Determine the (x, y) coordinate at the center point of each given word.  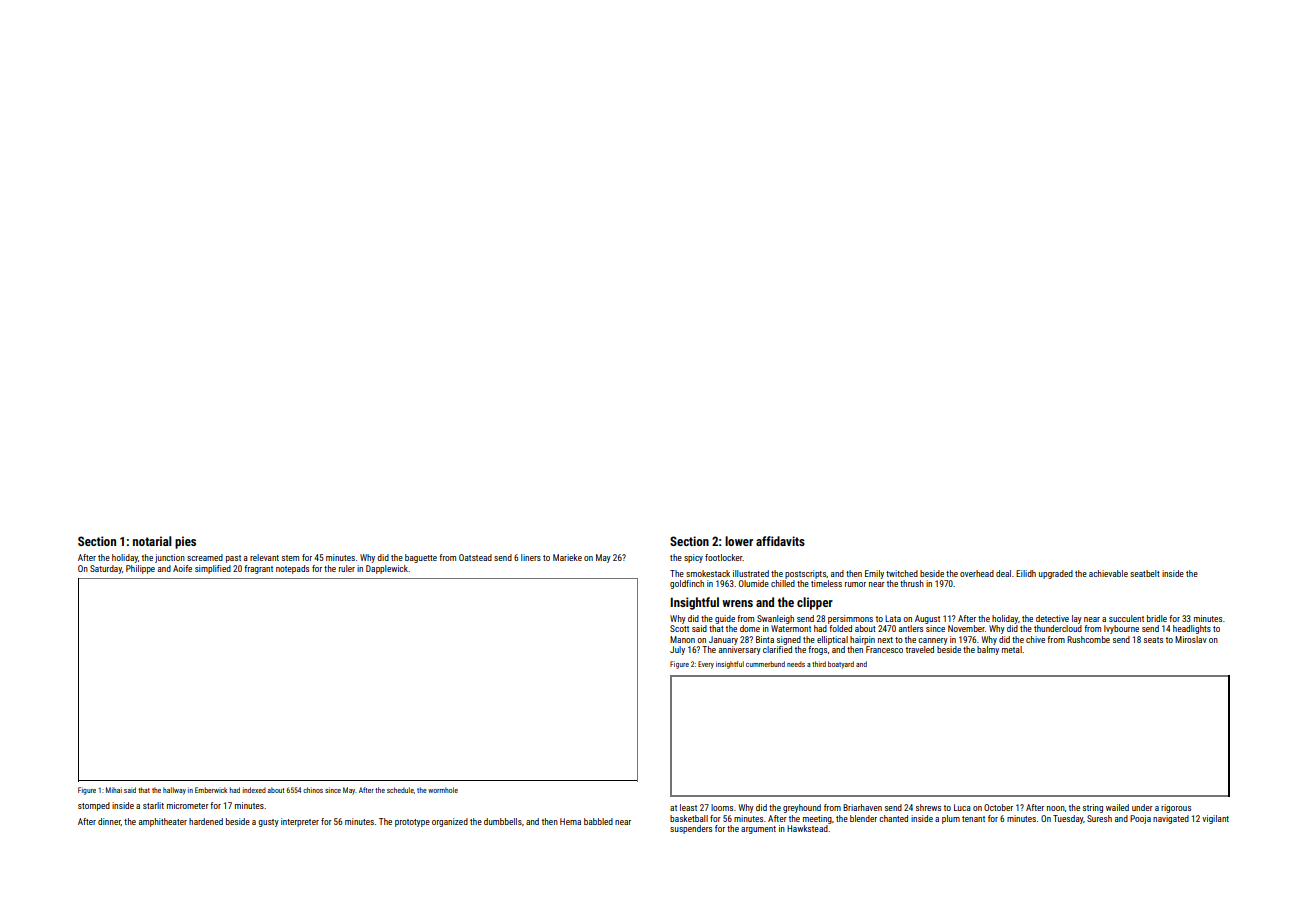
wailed (1117, 807)
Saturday (106, 569)
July (677, 650)
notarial (152, 541)
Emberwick (211, 790)
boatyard (841, 665)
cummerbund (765, 664)
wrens (737, 603)
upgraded (1056, 574)
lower (739, 541)
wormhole (443, 790)
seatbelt (1145, 573)
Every (706, 665)
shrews (928, 807)
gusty (268, 823)
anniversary (740, 650)
